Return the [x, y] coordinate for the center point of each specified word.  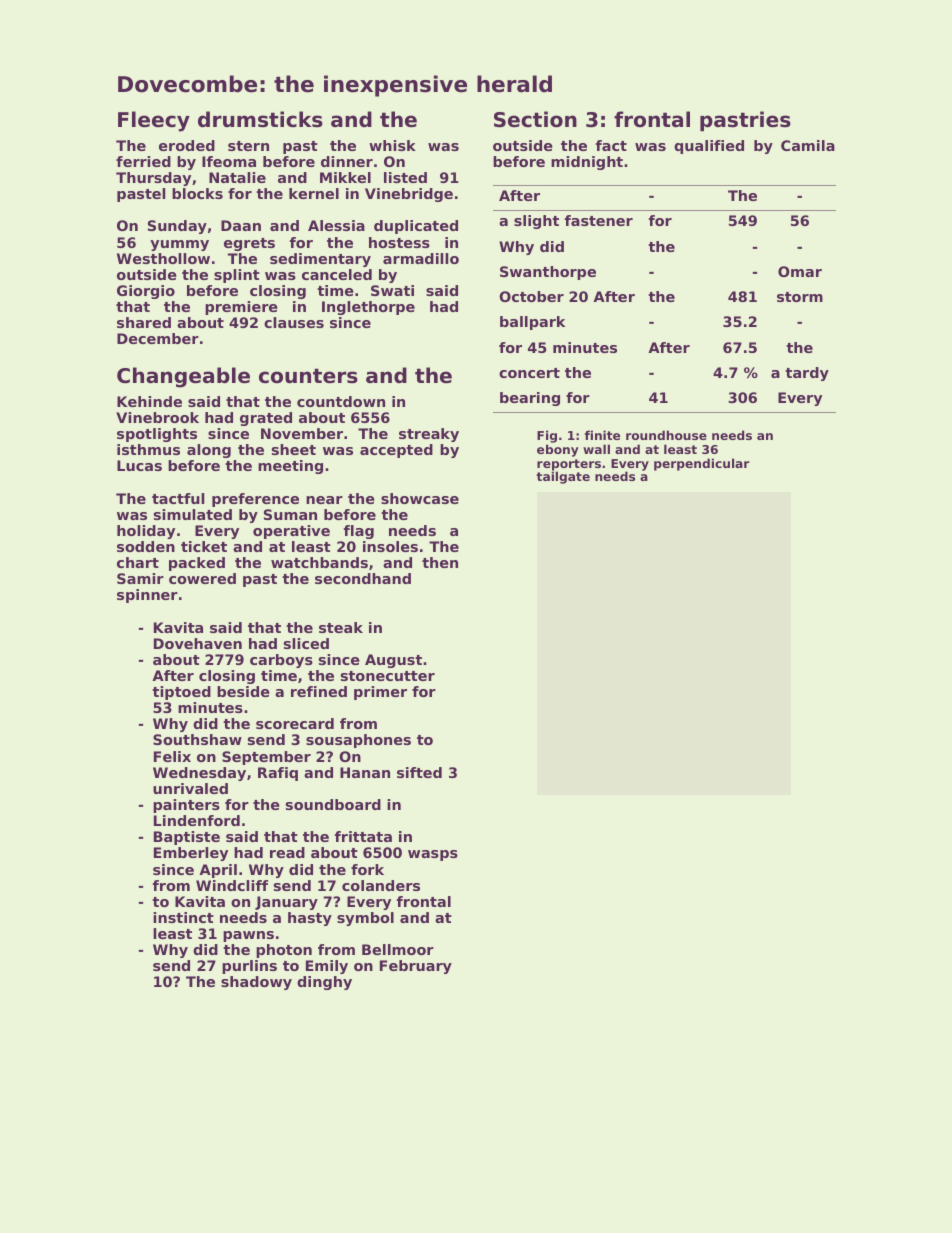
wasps [433, 855]
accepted [396, 451]
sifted [419, 772]
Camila [808, 145]
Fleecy [154, 121]
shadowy [256, 983]
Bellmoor [398, 949]
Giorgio [146, 292]
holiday [146, 532]
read [287, 852]
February [416, 967]
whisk [392, 145]
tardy [807, 374]
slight [536, 222]
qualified [709, 147]
